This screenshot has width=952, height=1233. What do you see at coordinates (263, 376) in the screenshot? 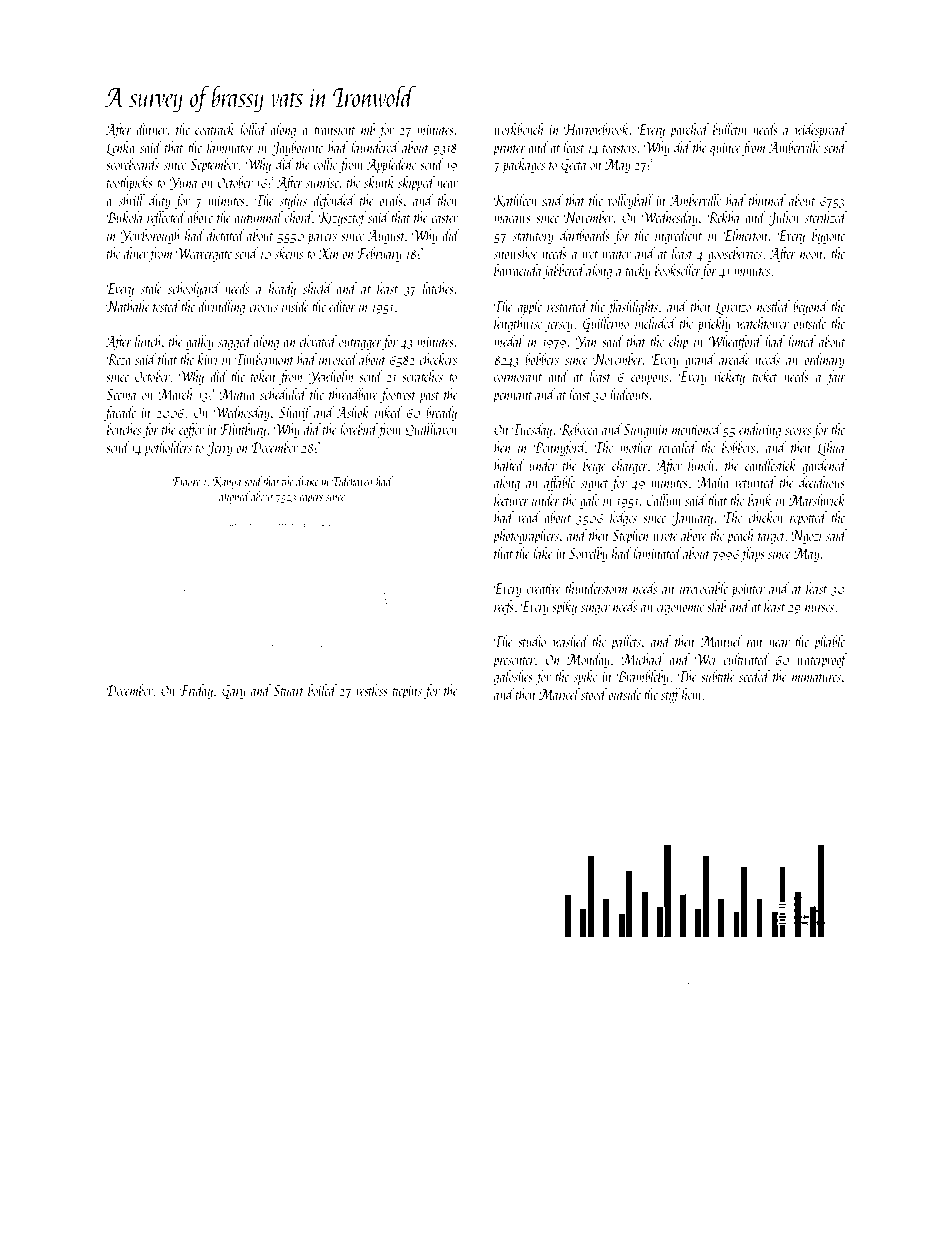
I see `token` at bounding box center [263, 376].
